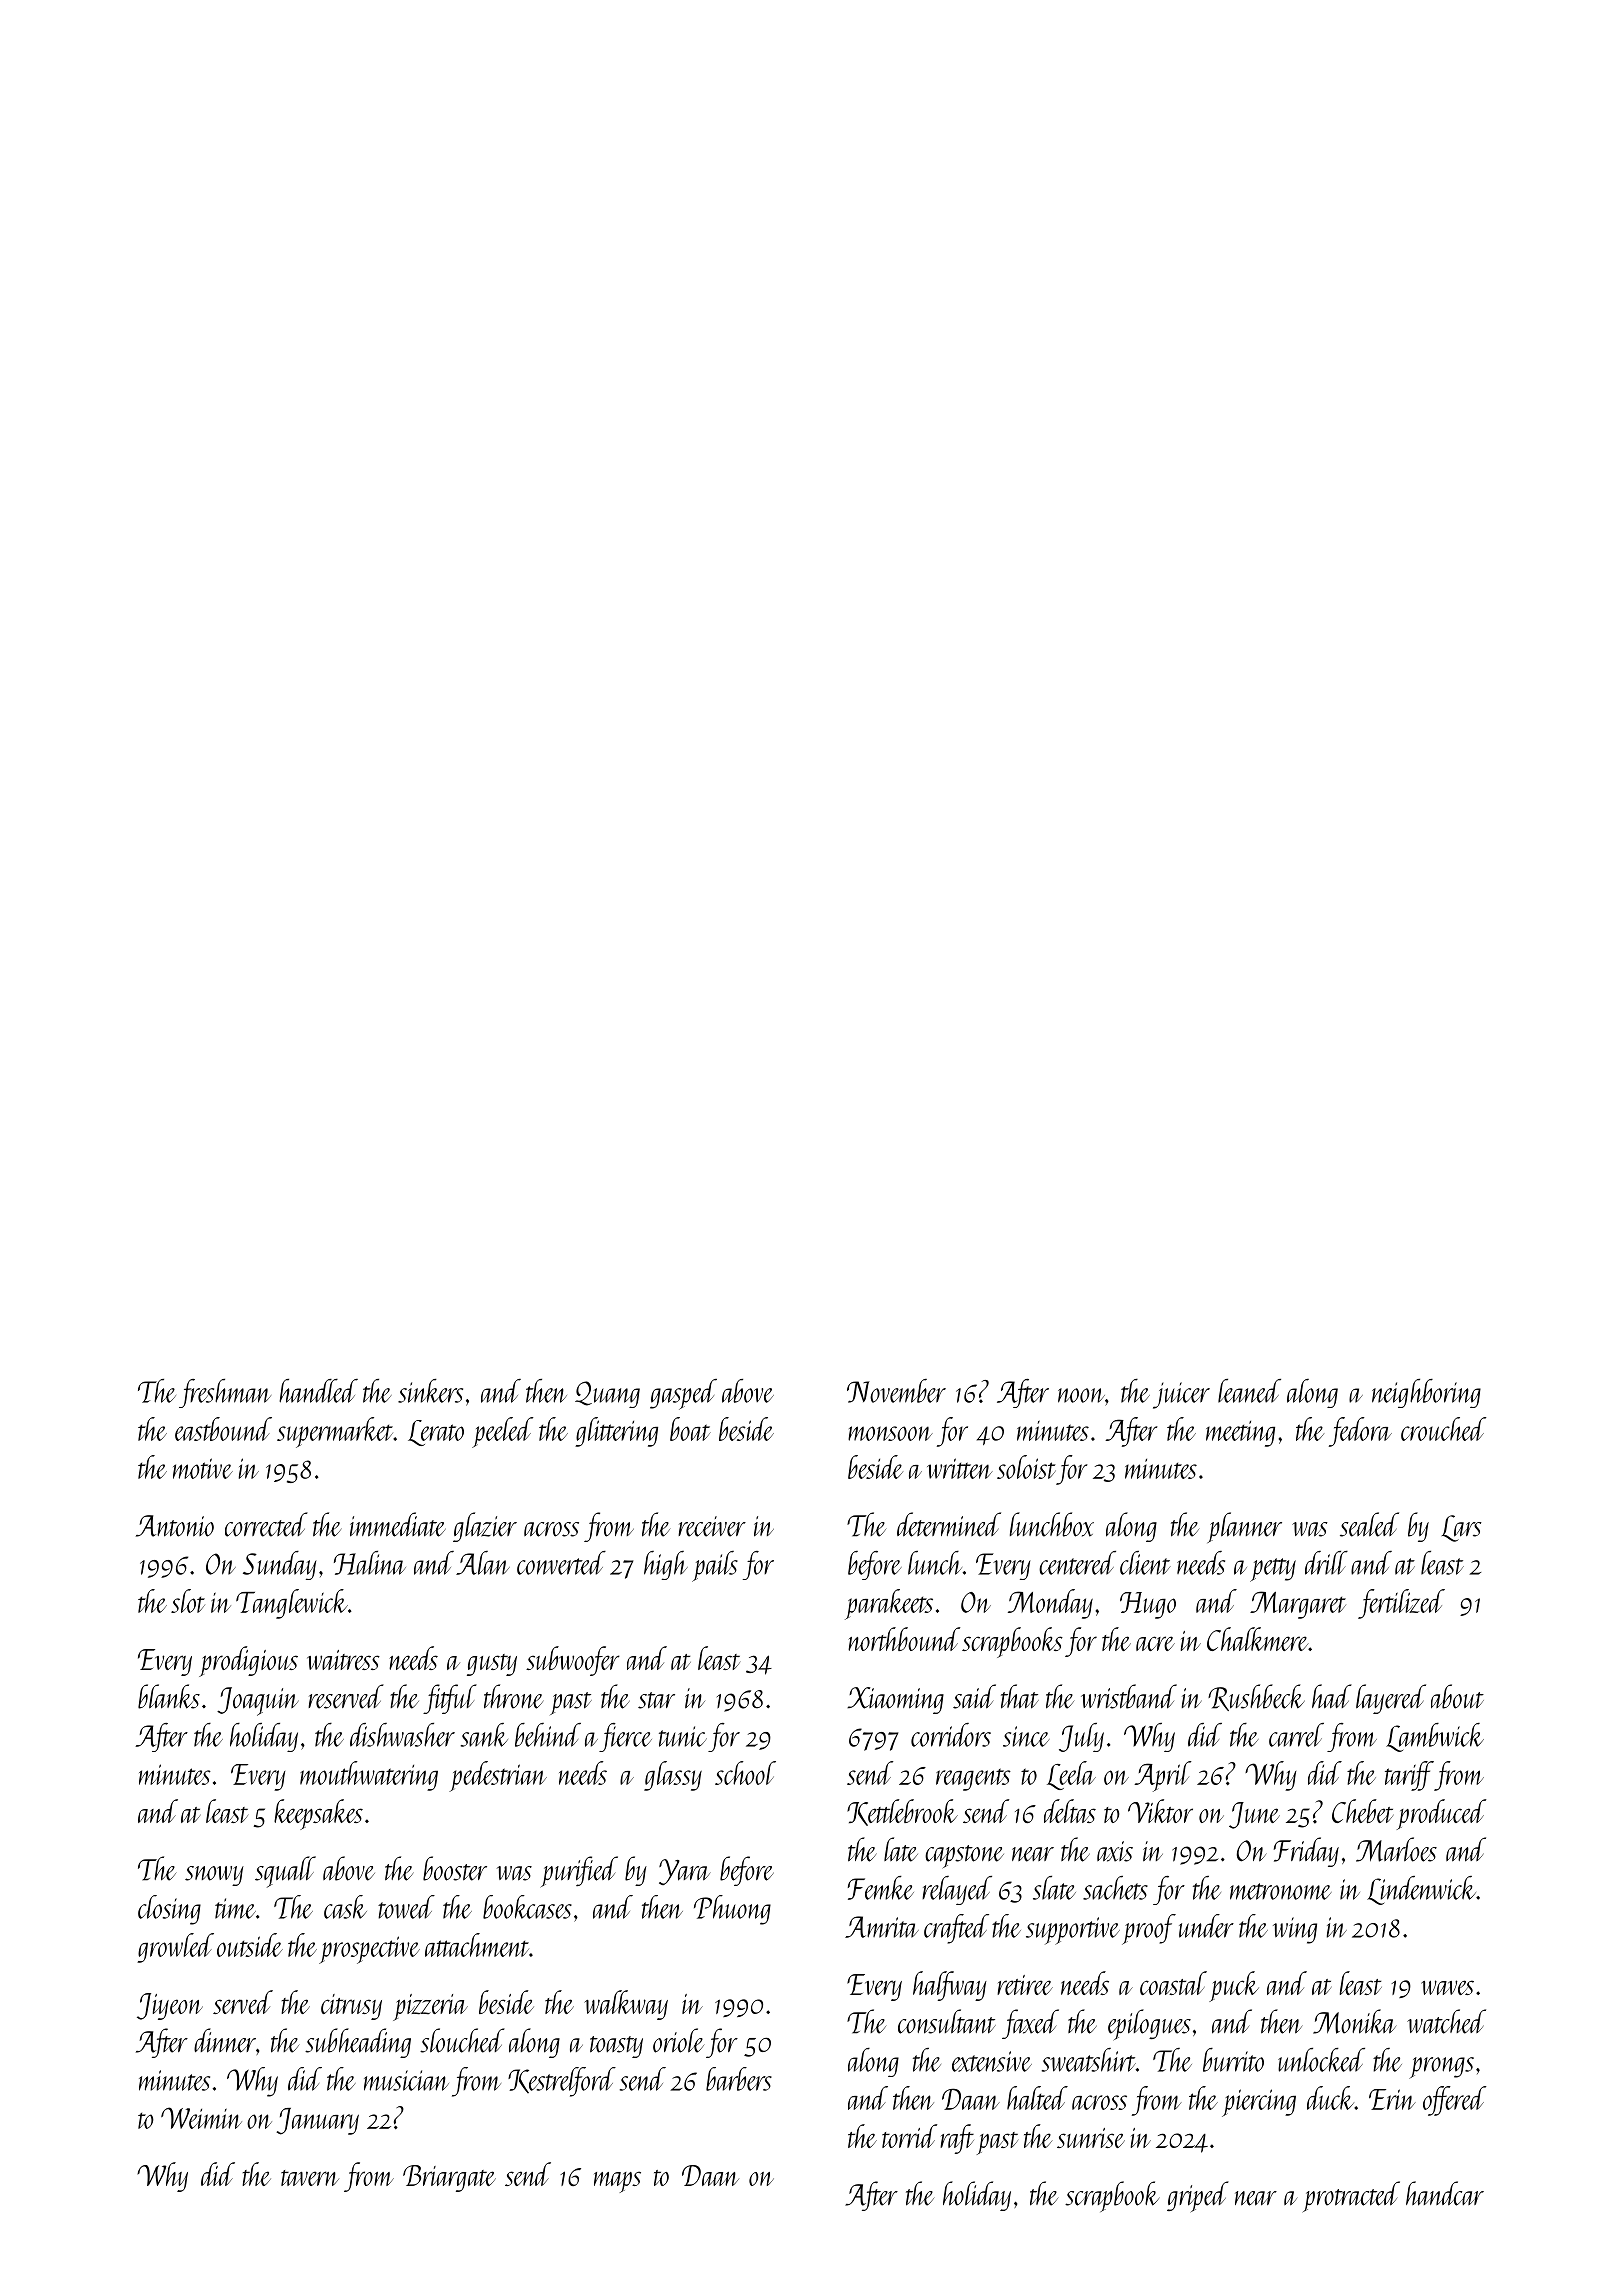 Image resolution: width=1620 pixels, height=2292 pixels. Describe the element at coordinates (950, 1986) in the screenshot. I see `halfway` at that location.
